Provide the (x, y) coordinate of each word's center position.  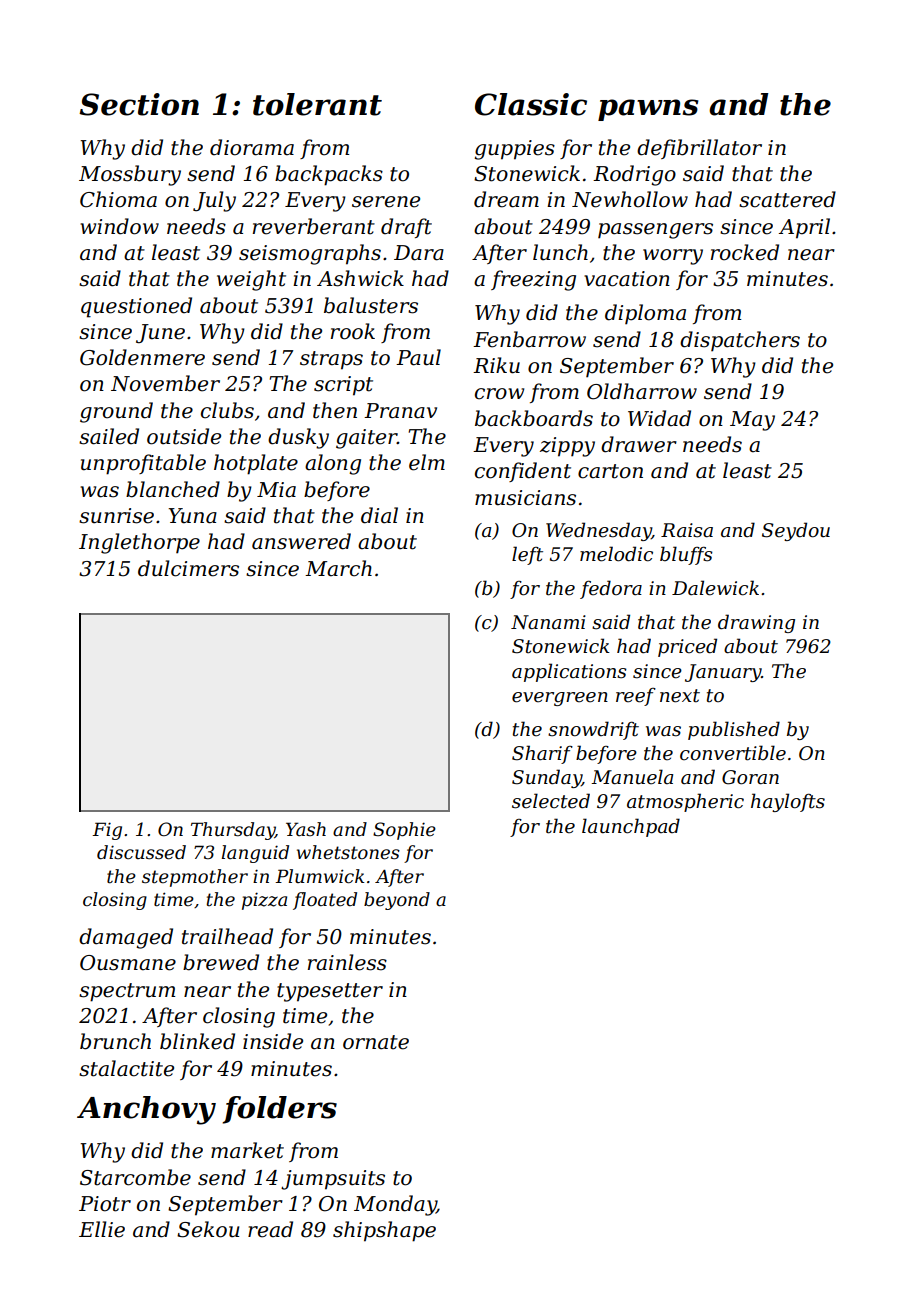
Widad (659, 418)
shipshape (384, 1231)
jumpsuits (333, 1180)
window (119, 226)
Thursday (233, 831)
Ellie (102, 1229)
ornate (376, 1042)
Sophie (404, 831)
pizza (264, 901)
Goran (750, 777)
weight (251, 280)
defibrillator (699, 149)
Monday (395, 1205)
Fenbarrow (529, 339)
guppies (514, 150)
